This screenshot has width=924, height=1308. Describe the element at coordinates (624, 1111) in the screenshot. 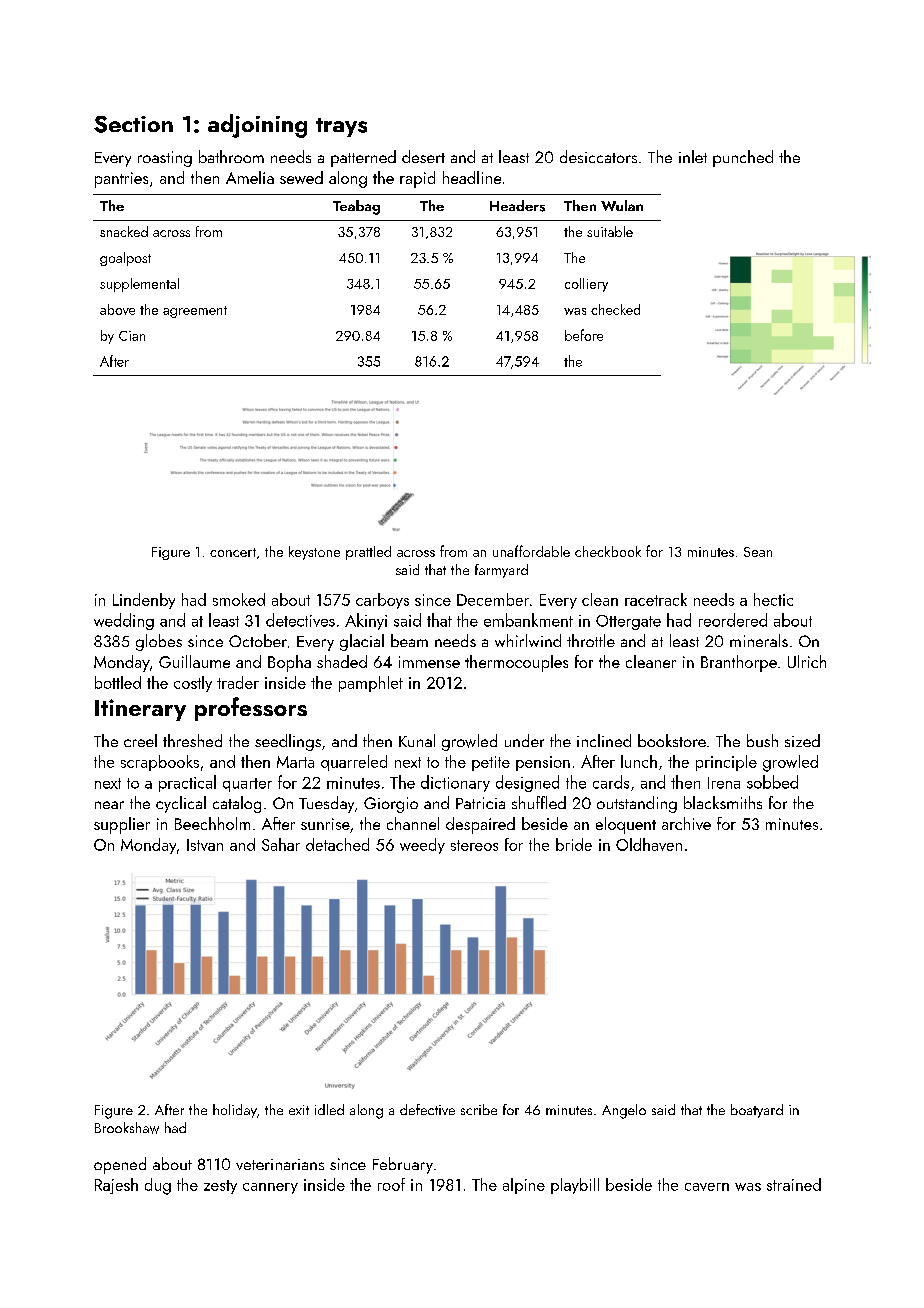

I see `Angelo` at that location.
